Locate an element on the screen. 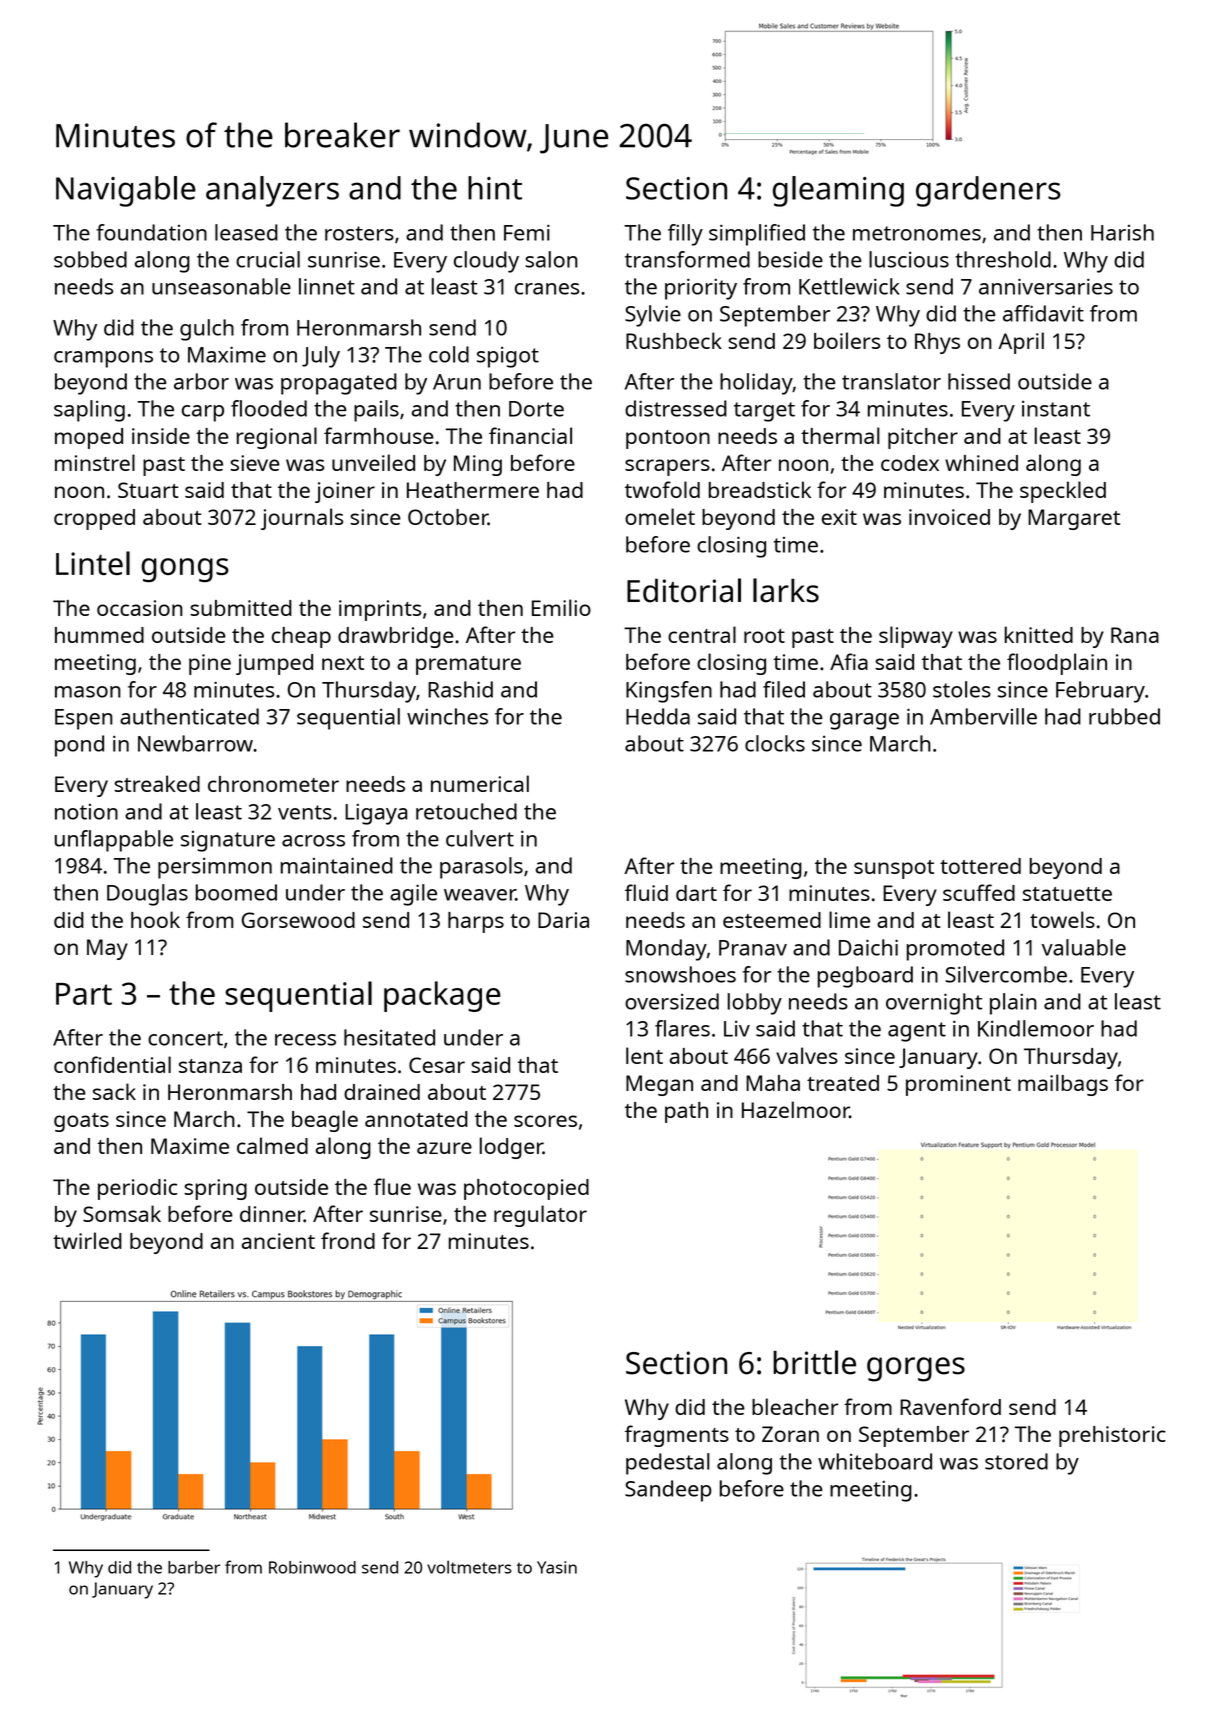  tottered is located at coordinates (980, 866).
